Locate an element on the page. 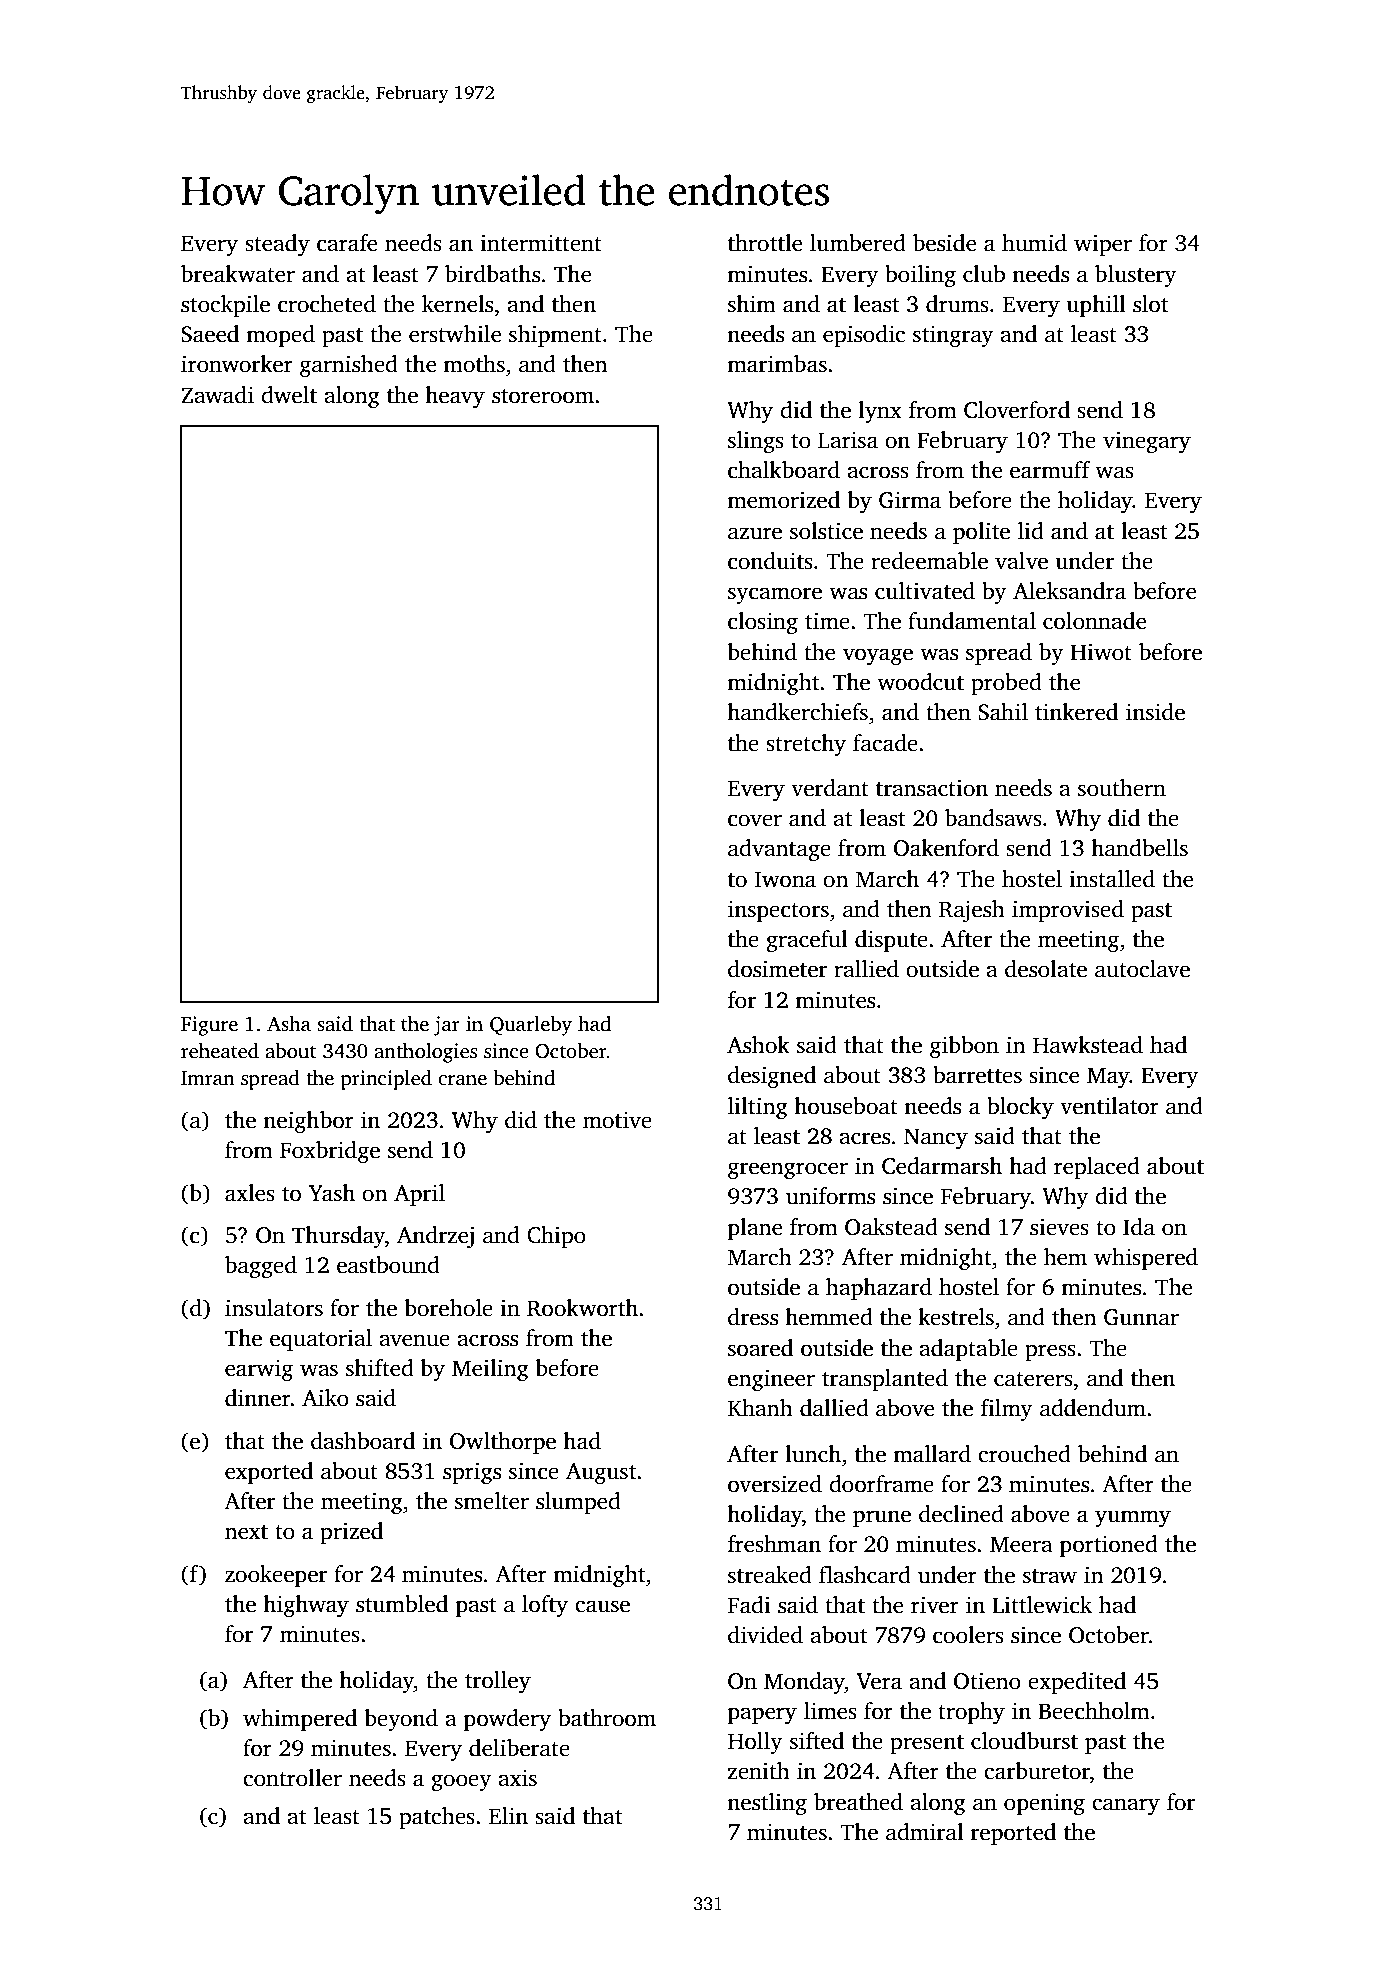 Image resolution: width=1386 pixels, height=1969 pixels. jar is located at coordinates (446, 1026).
